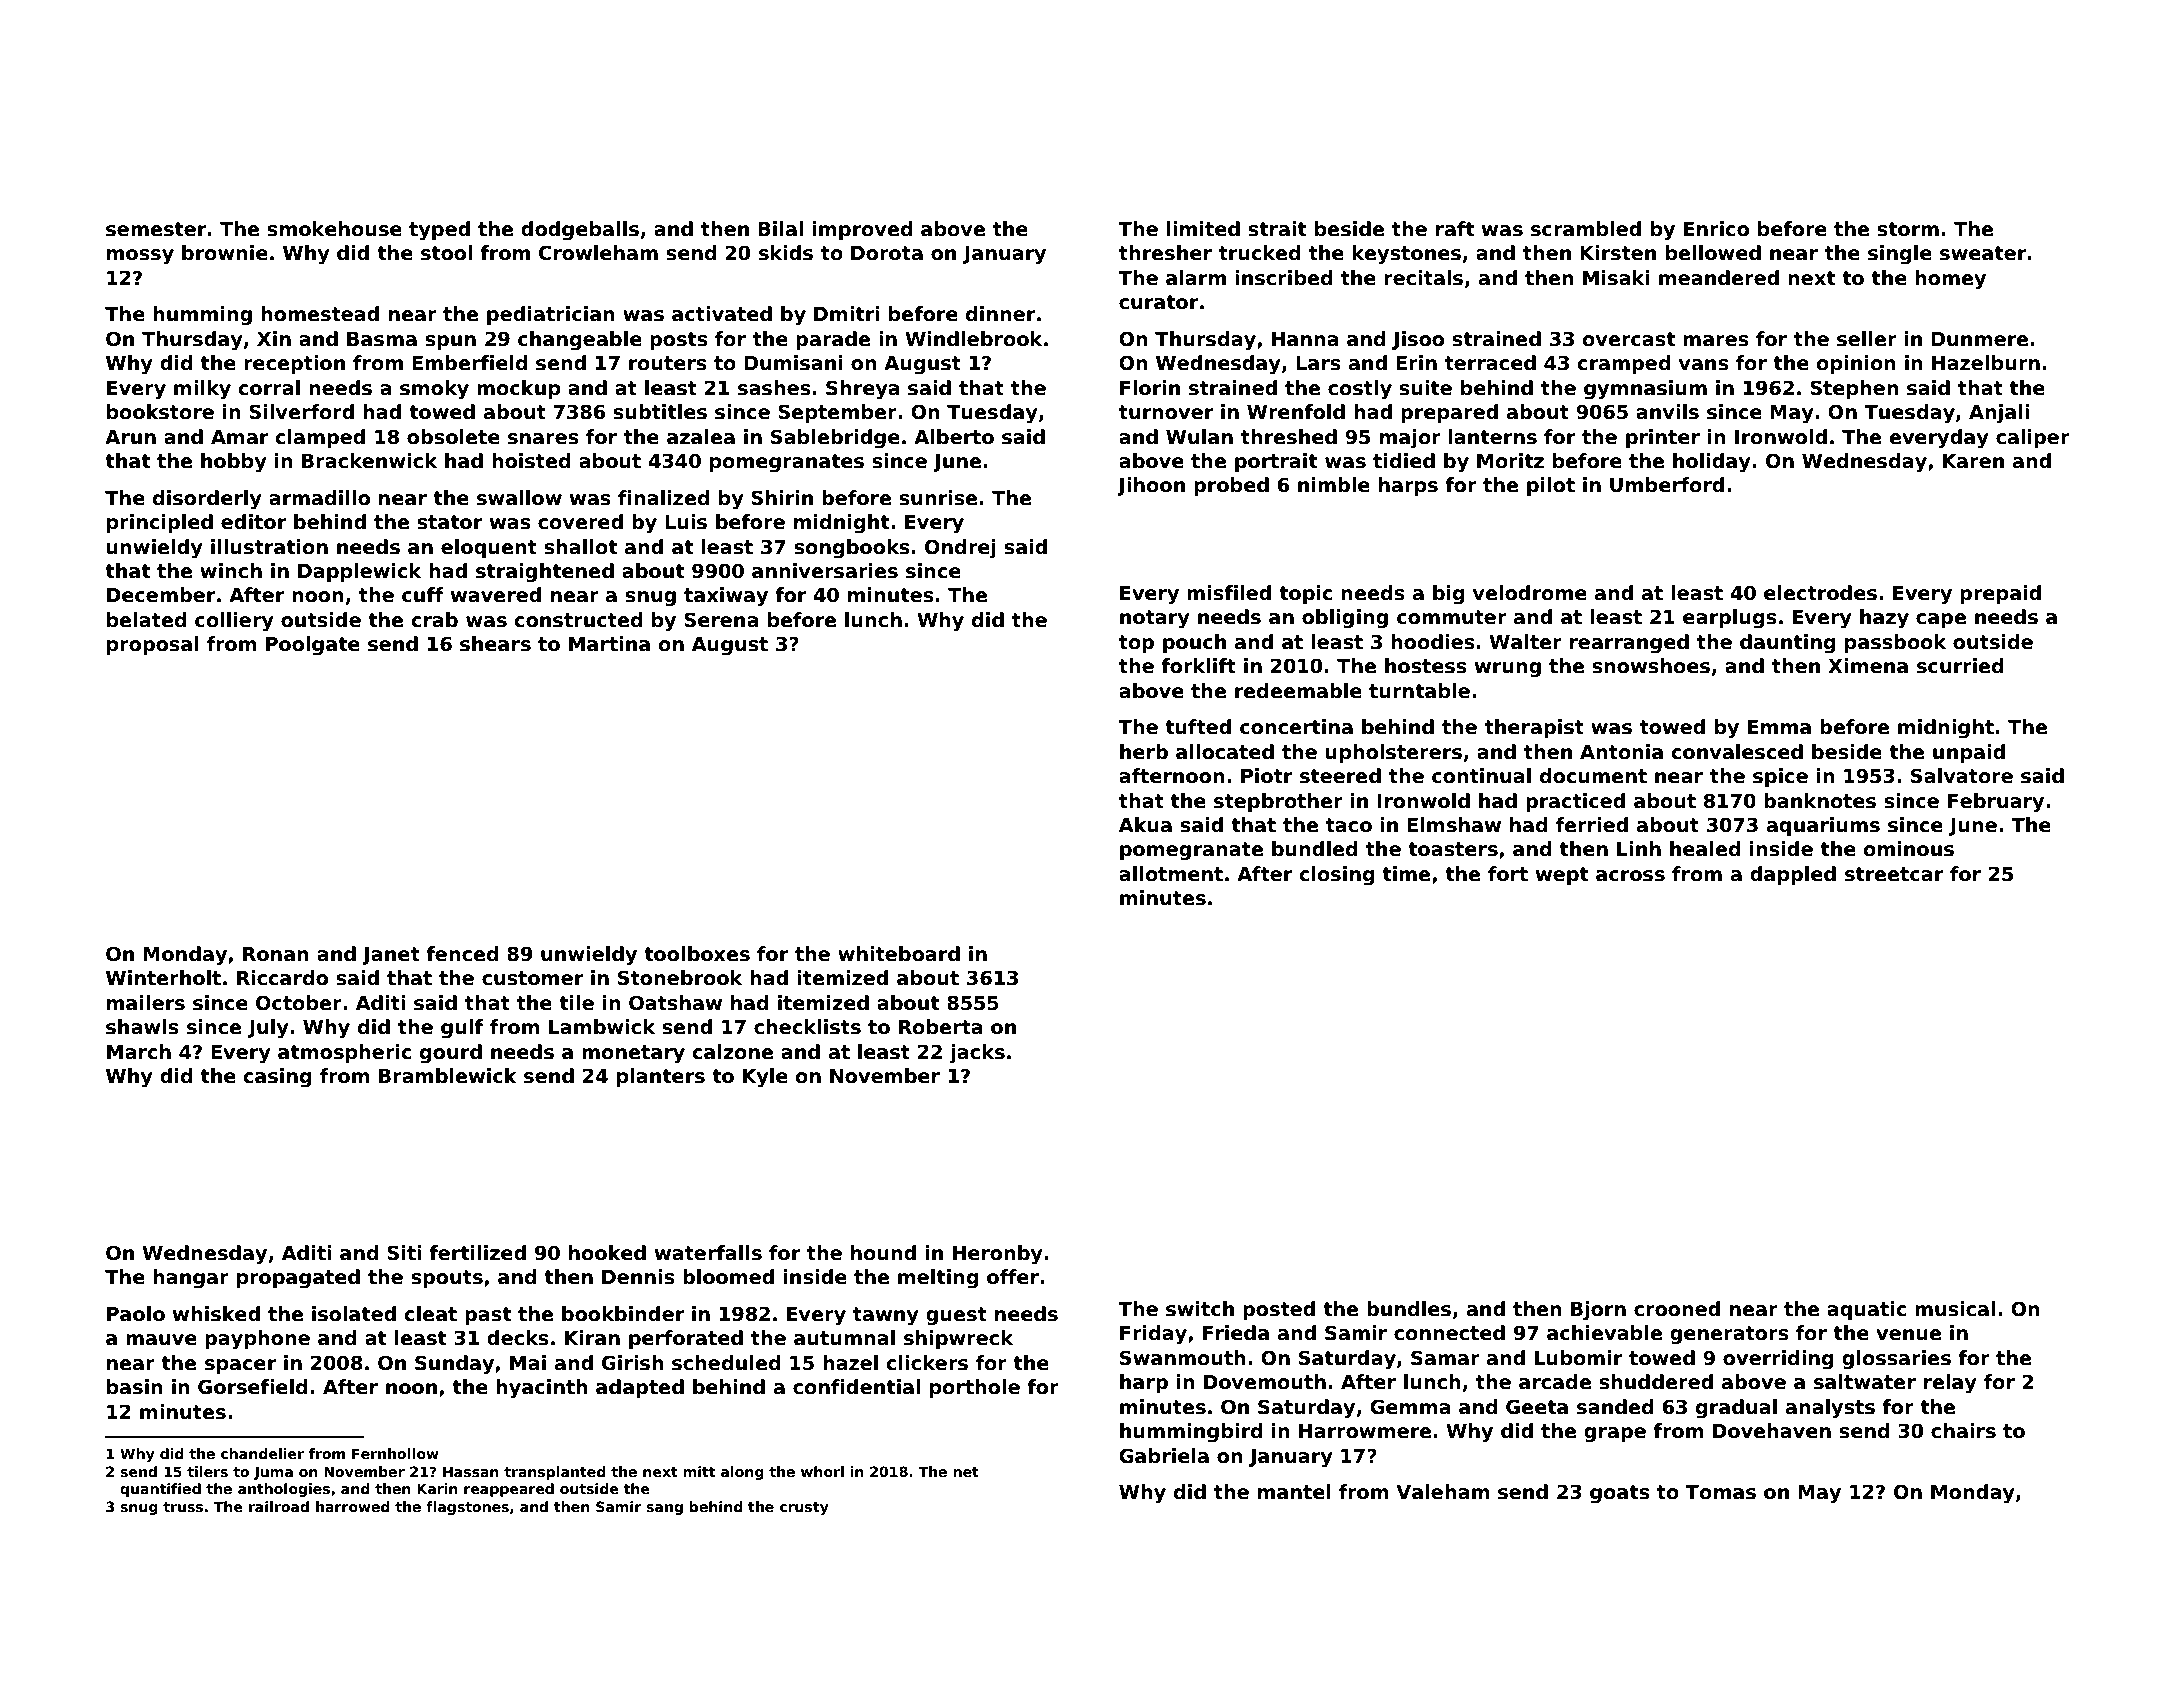  I want to click on customer, so click(532, 978).
